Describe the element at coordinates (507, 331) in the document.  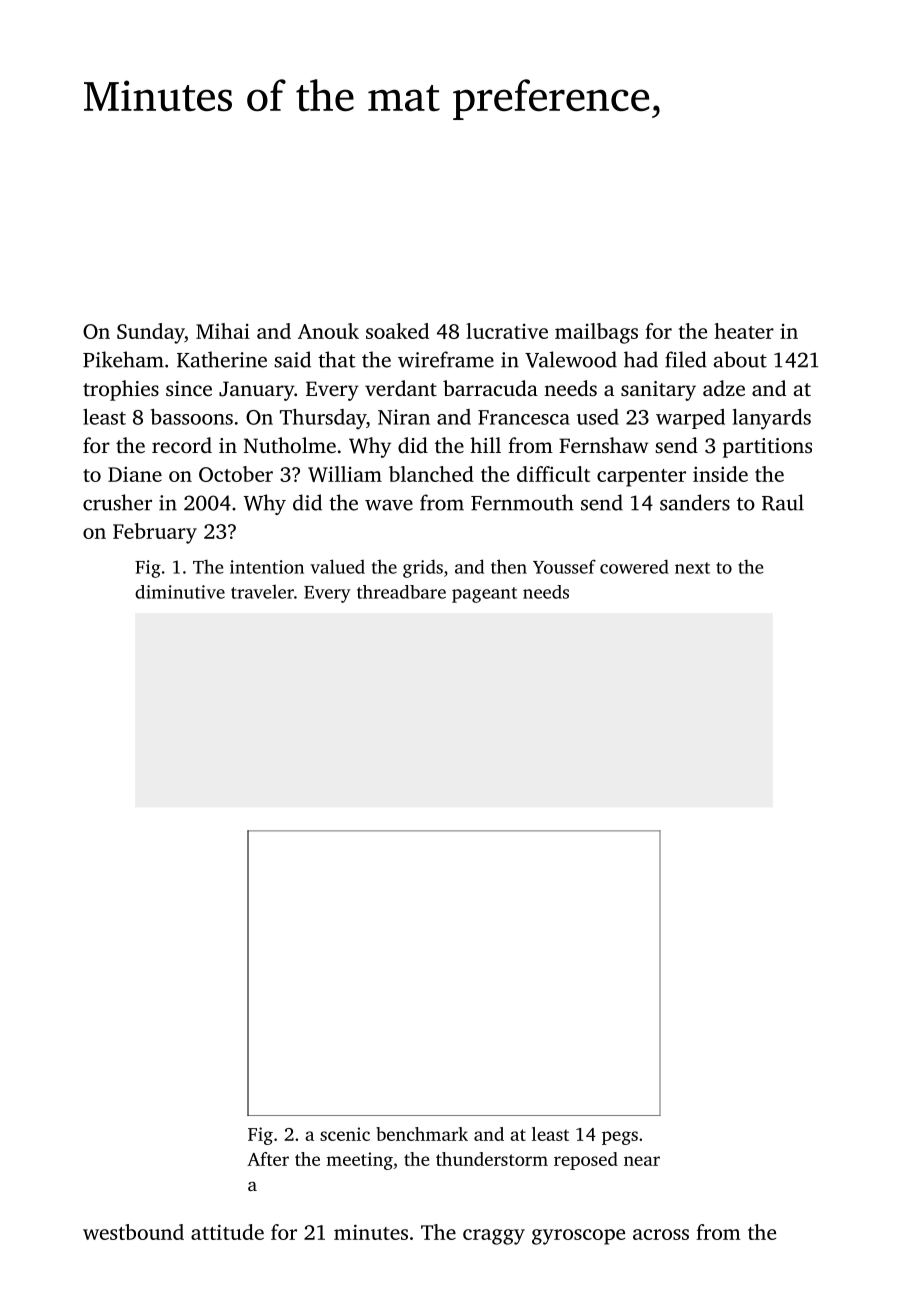
I see `lucrative` at that location.
